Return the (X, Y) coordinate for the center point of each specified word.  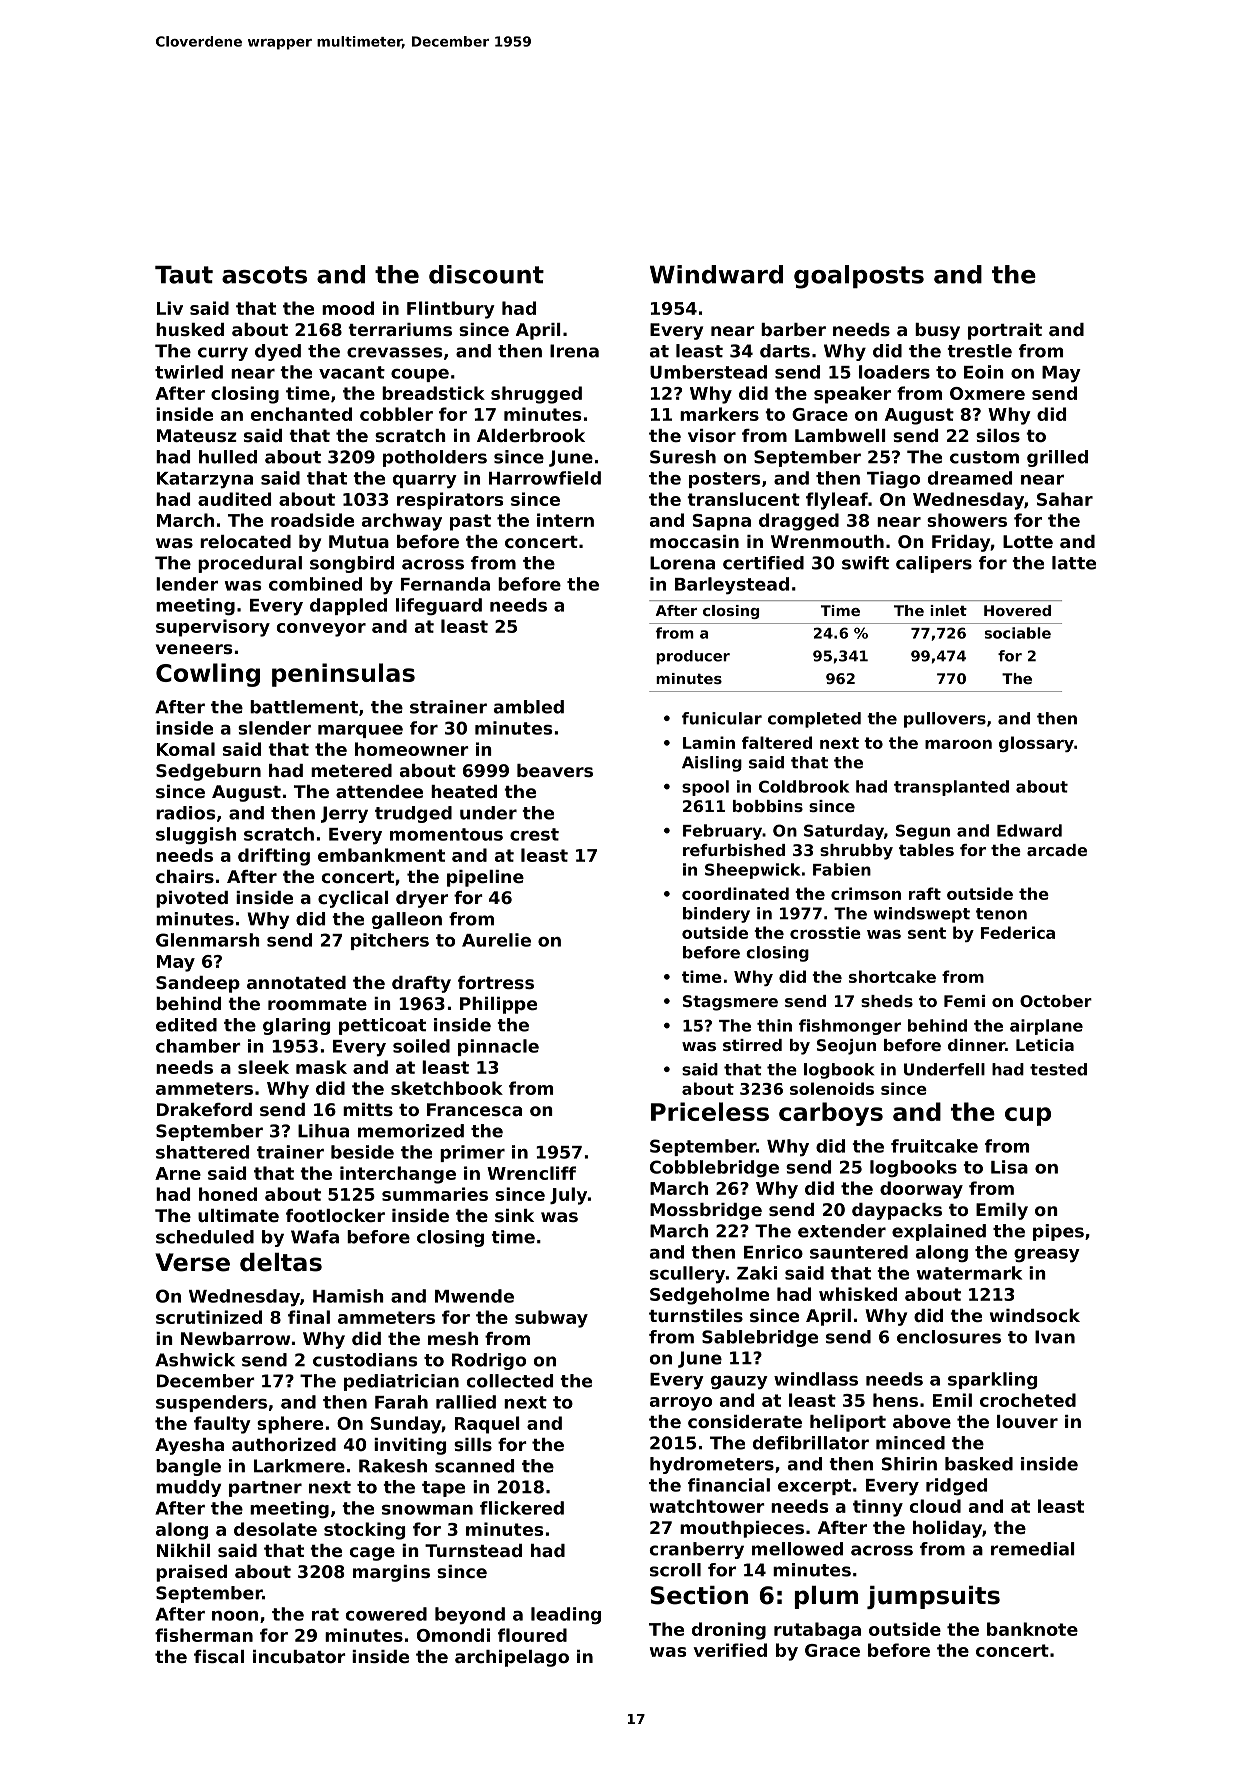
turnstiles (696, 1315)
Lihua (323, 1131)
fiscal (219, 1656)
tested (1058, 1069)
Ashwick (195, 1360)
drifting (274, 857)
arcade (1057, 850)
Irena (574, 351)
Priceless (710, 1111)
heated (464, 791)
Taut (184, 275)
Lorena (682, 563)
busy (937, 331)
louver (1027, 1421)
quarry (425, 482)
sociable (1018, 633)
